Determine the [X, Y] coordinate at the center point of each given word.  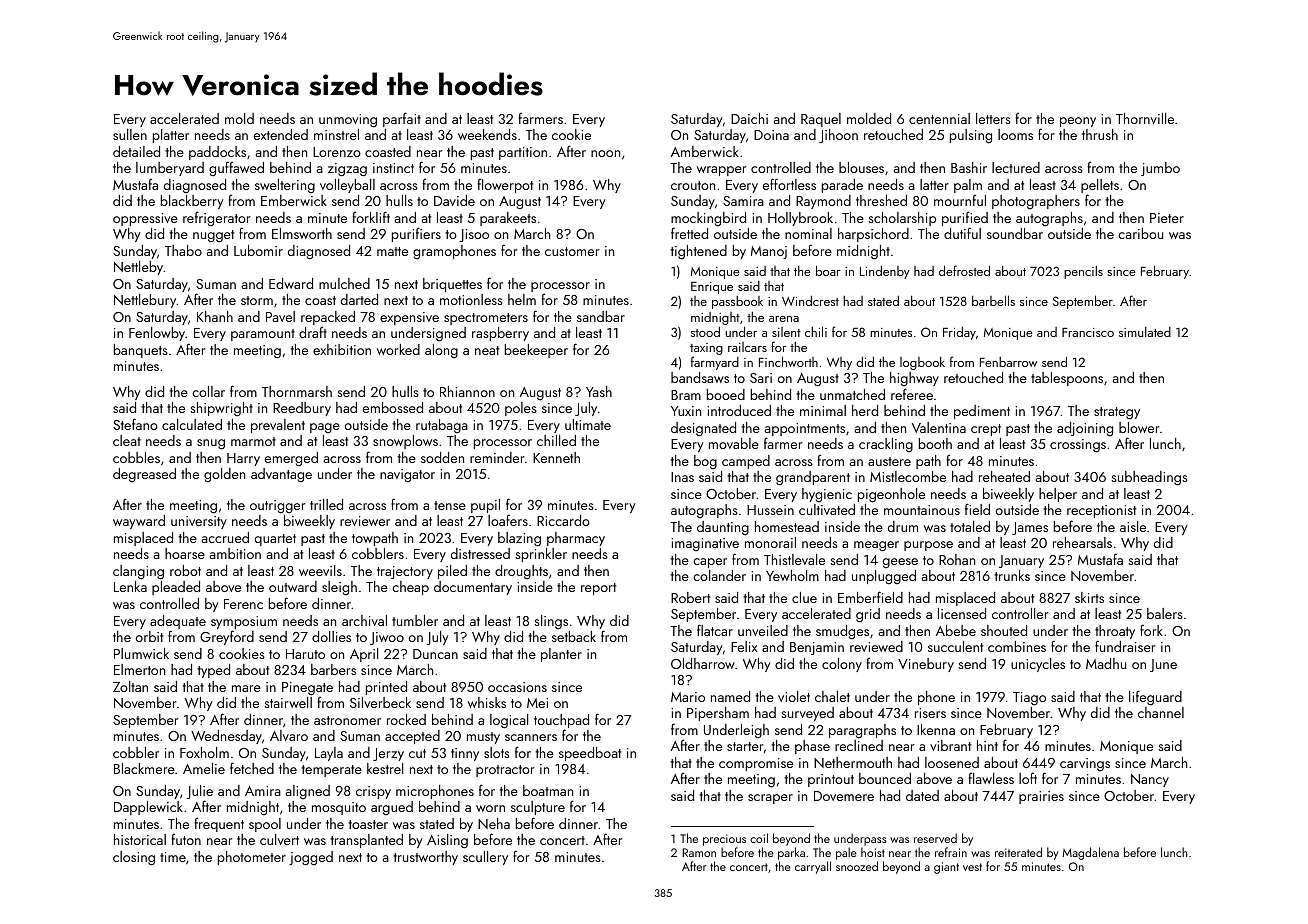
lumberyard [170, 169]
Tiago [1029, 699]
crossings [1078, 446]
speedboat [590, 754]
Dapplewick [148, 808]
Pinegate [307, 689]
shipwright [221, 409]
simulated [1145, 332]
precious [724, 840]
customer [572, 251]
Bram [686, 395]
